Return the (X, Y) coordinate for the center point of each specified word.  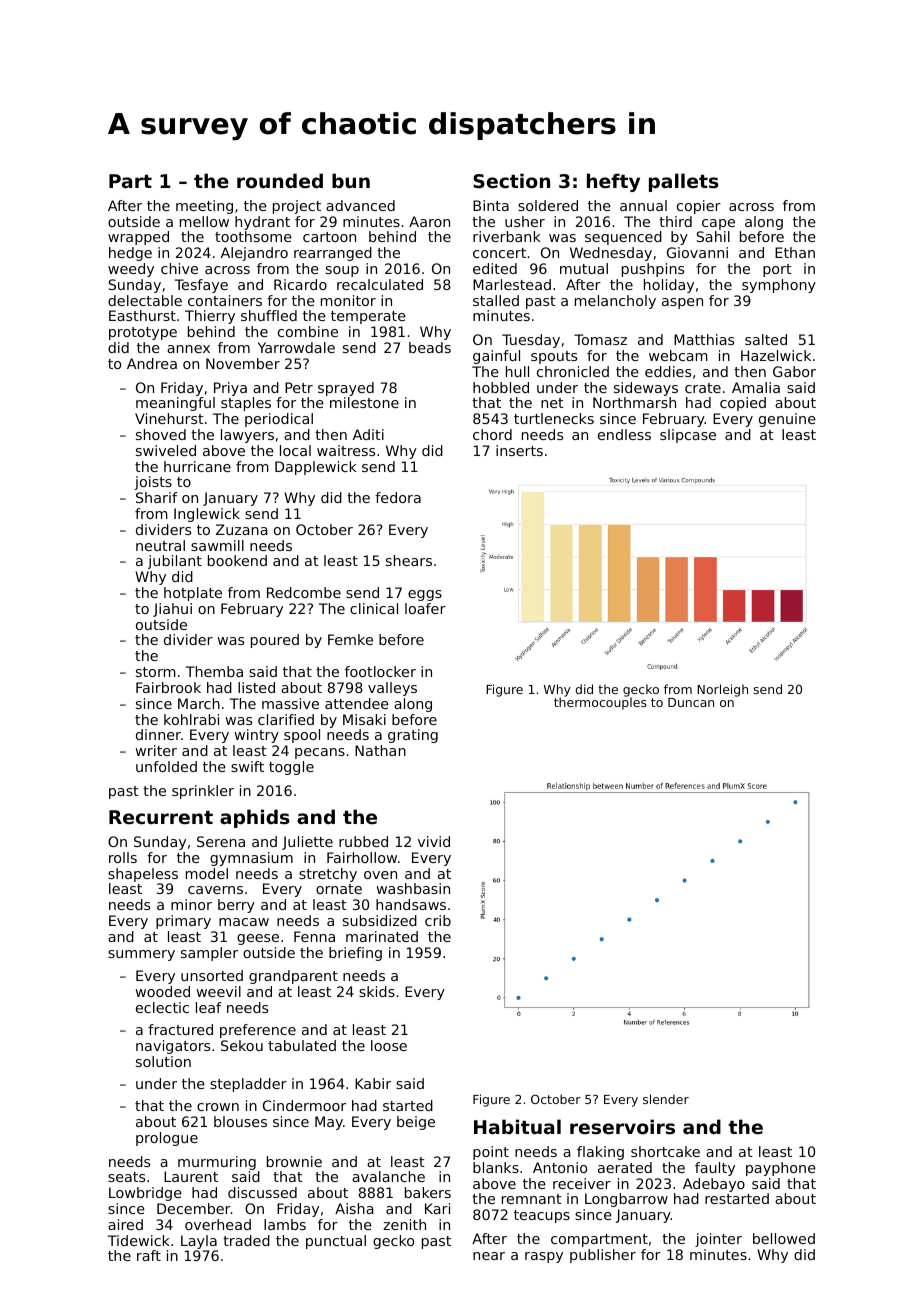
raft (149, 1255)
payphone (781, 1169)
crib (438, 920)
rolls (123, 857)
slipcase (688, 436)
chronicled (573, 371)
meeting (204, 207)
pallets (683, 182)
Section (511, 180)
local (295, 450)
